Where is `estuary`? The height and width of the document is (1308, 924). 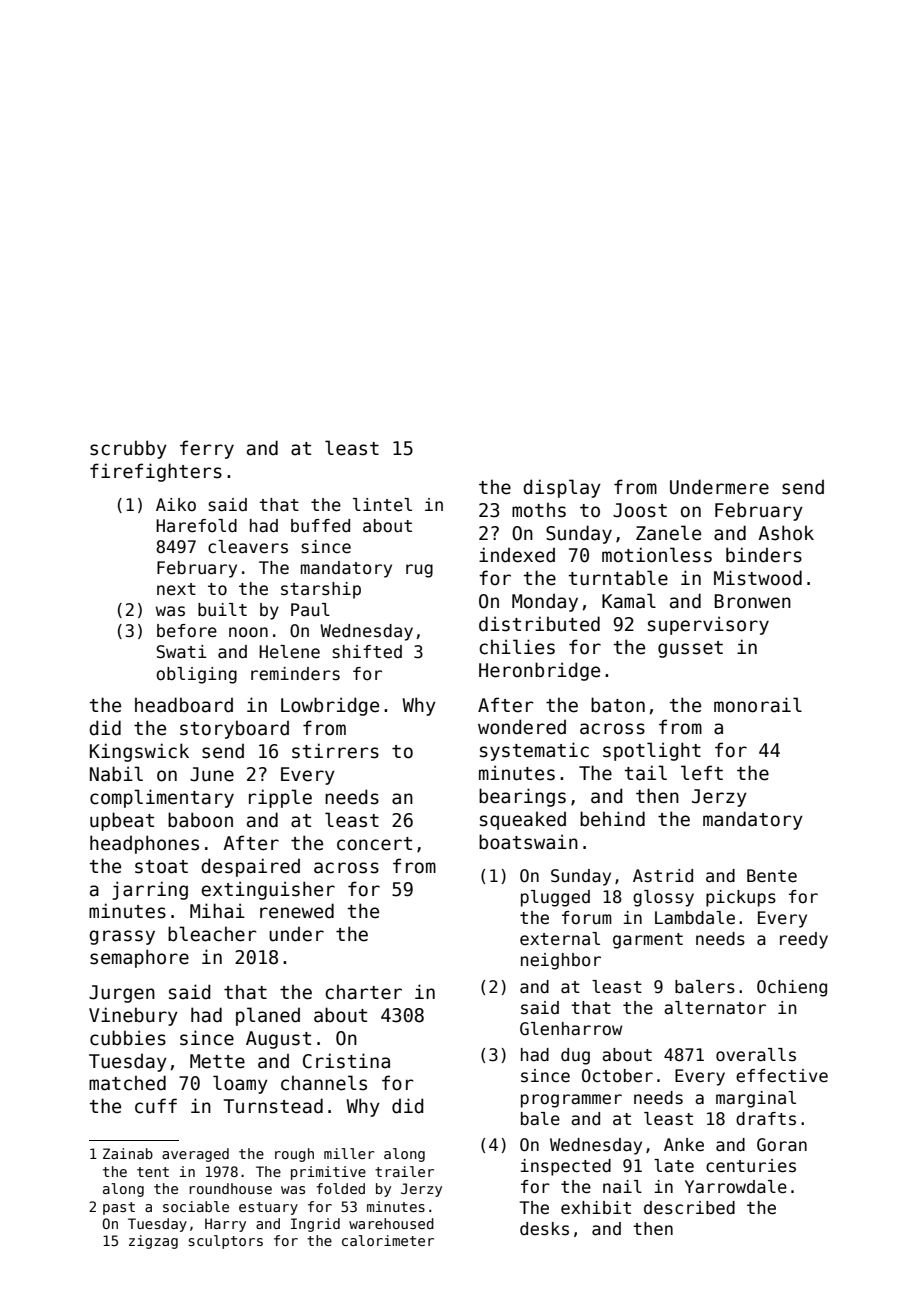
estuary is located at coordinates (268, 1208).
